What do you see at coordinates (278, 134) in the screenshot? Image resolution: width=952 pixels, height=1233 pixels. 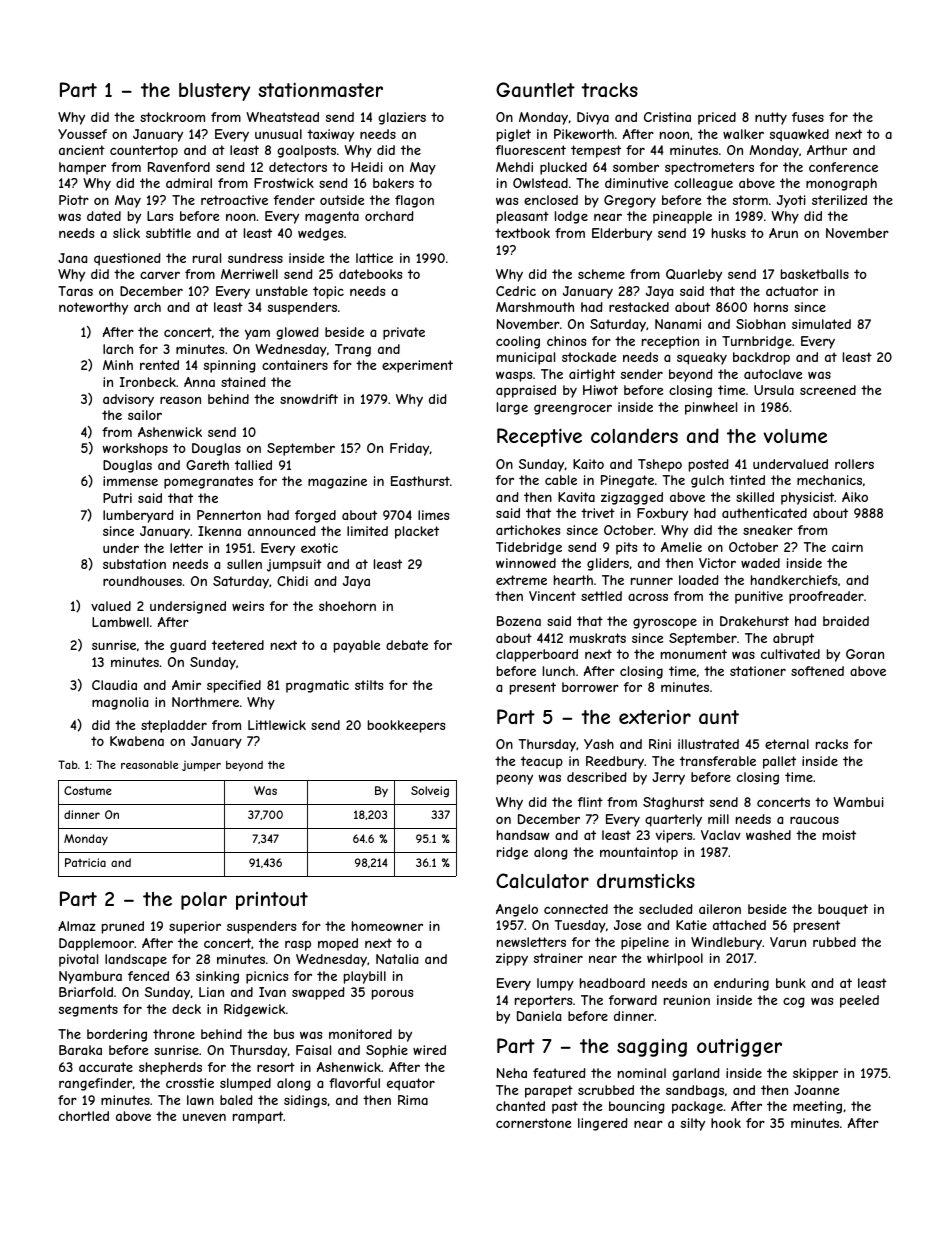 I see `unusual` at bounding box center [278, 134].
